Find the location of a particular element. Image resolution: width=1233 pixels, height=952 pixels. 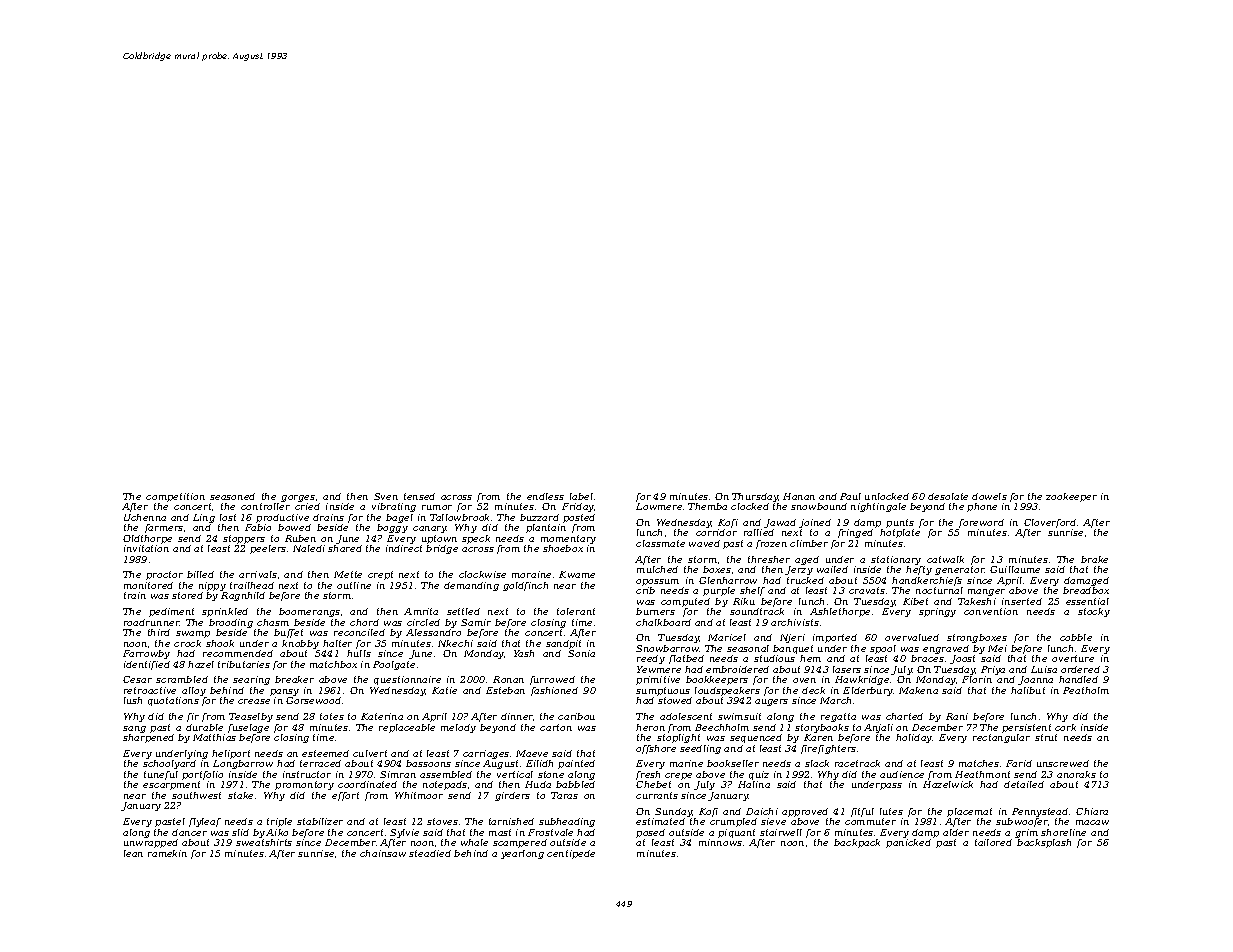

Makena is located at coordinates (918, 690).
